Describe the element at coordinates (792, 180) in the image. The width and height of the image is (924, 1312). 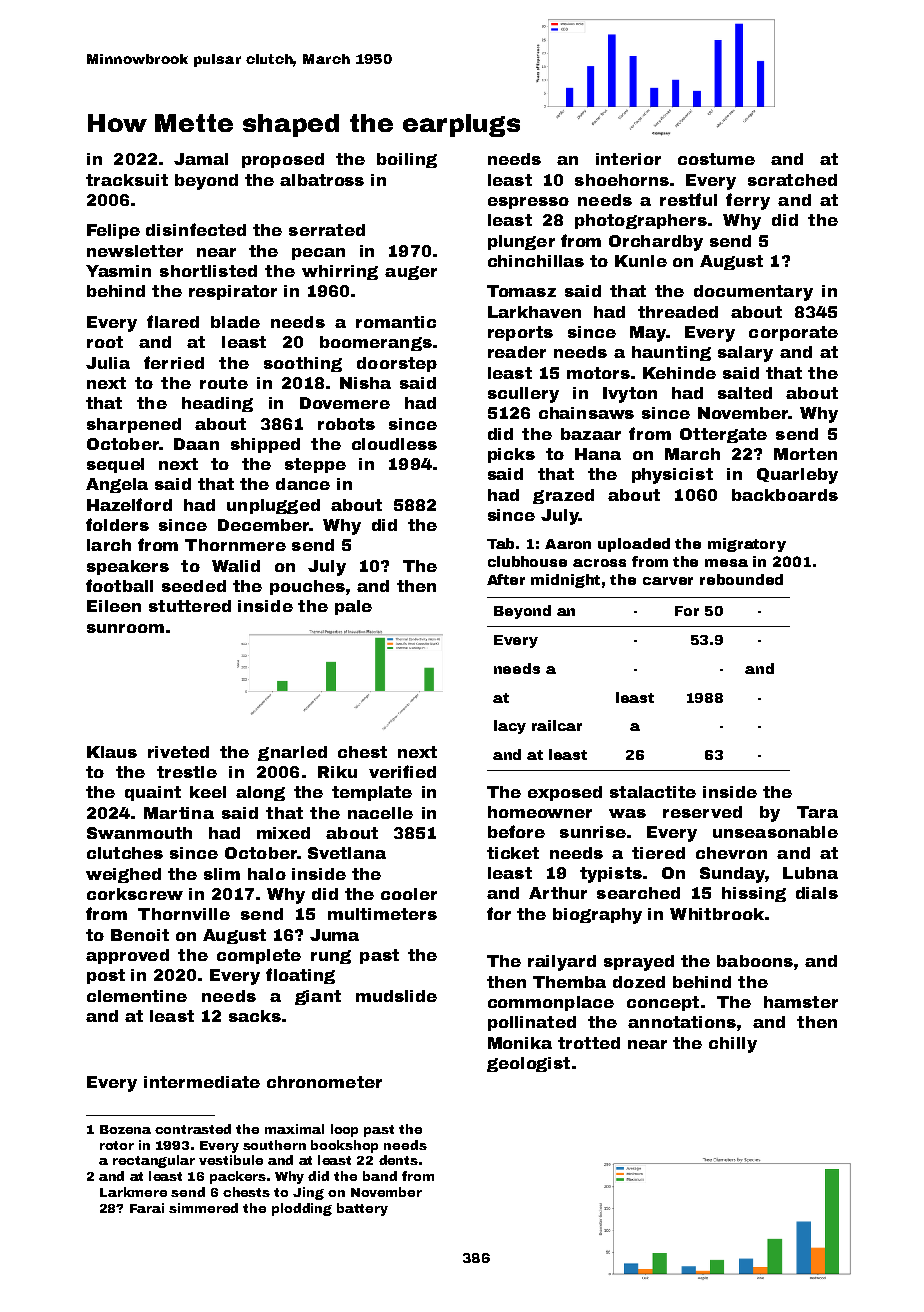
I see `scratched` at that location.
